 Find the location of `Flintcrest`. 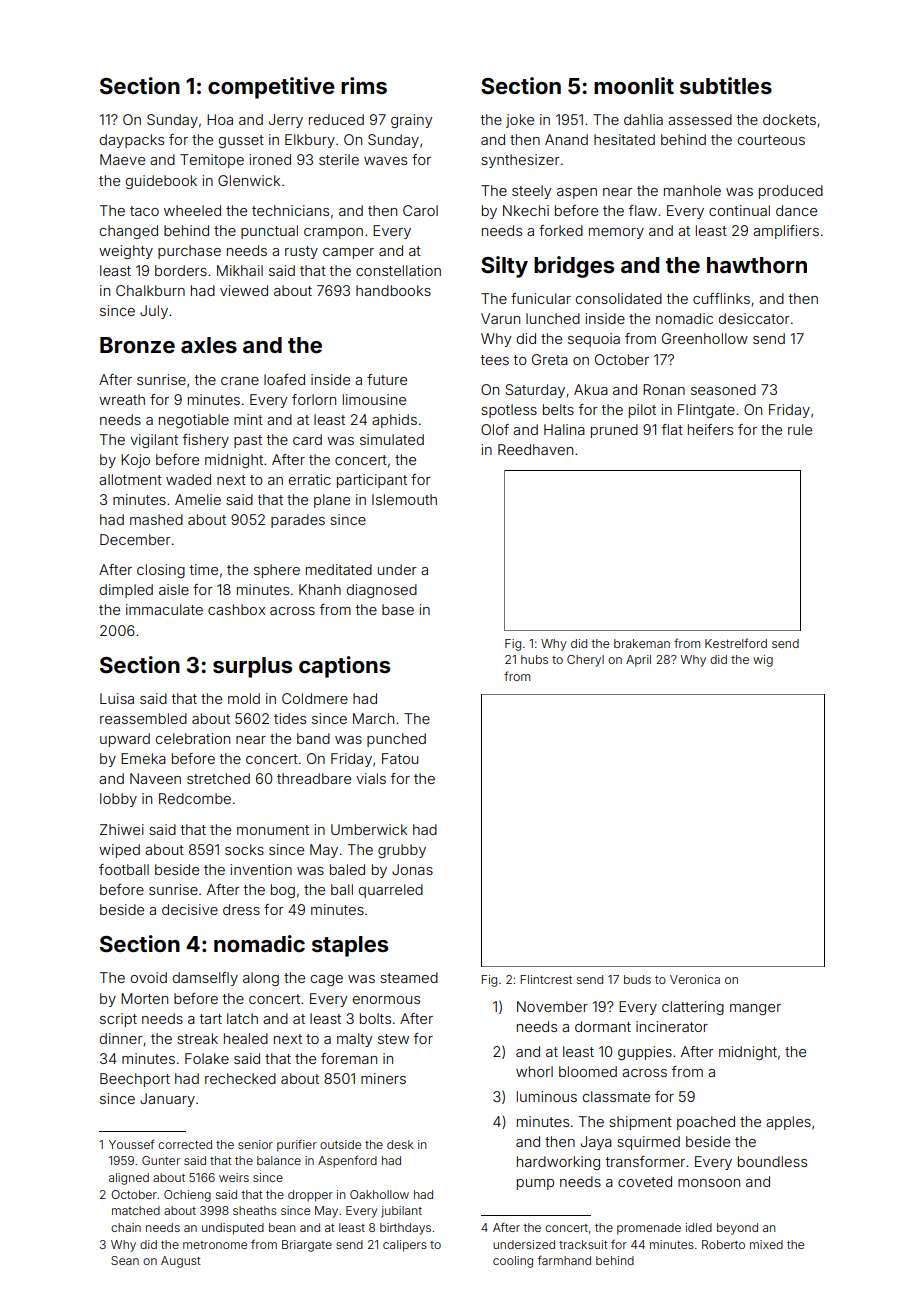

Flintcrest is located at coordinates (546, 979).
